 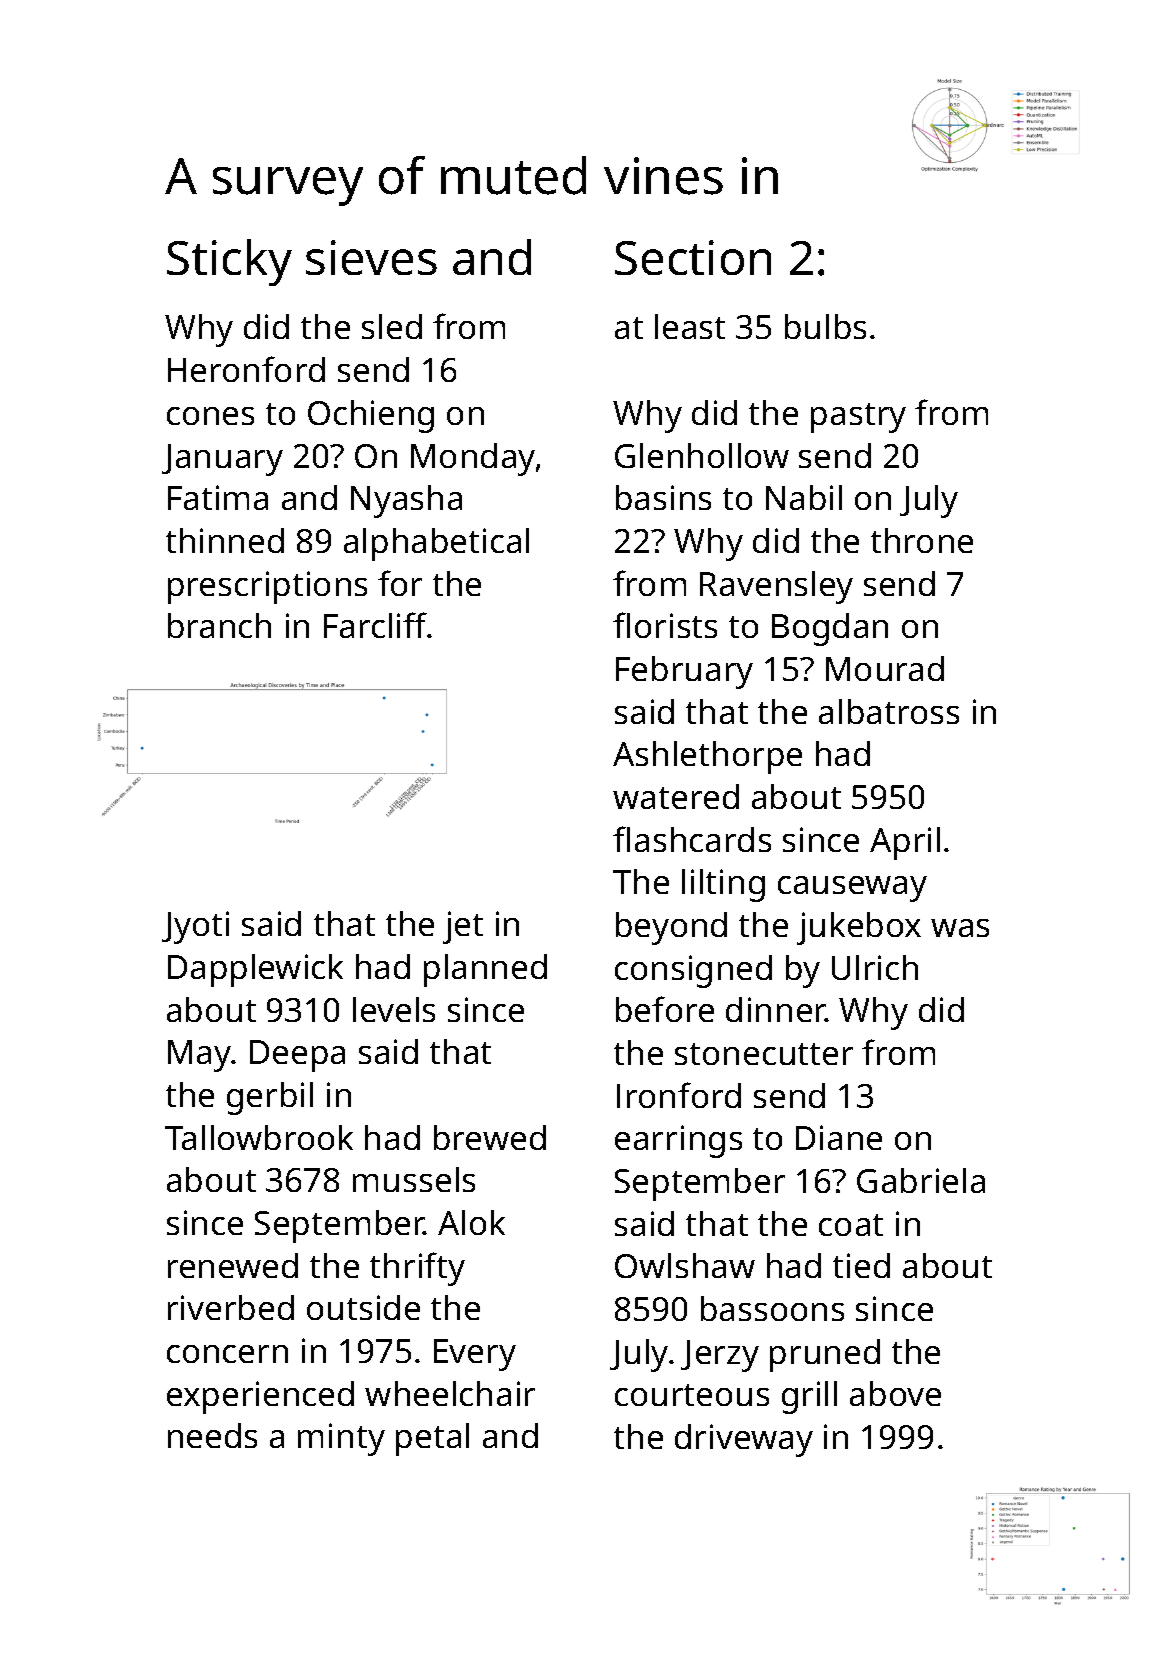 I want to click on driveway, so click(x=744, y=1440).
